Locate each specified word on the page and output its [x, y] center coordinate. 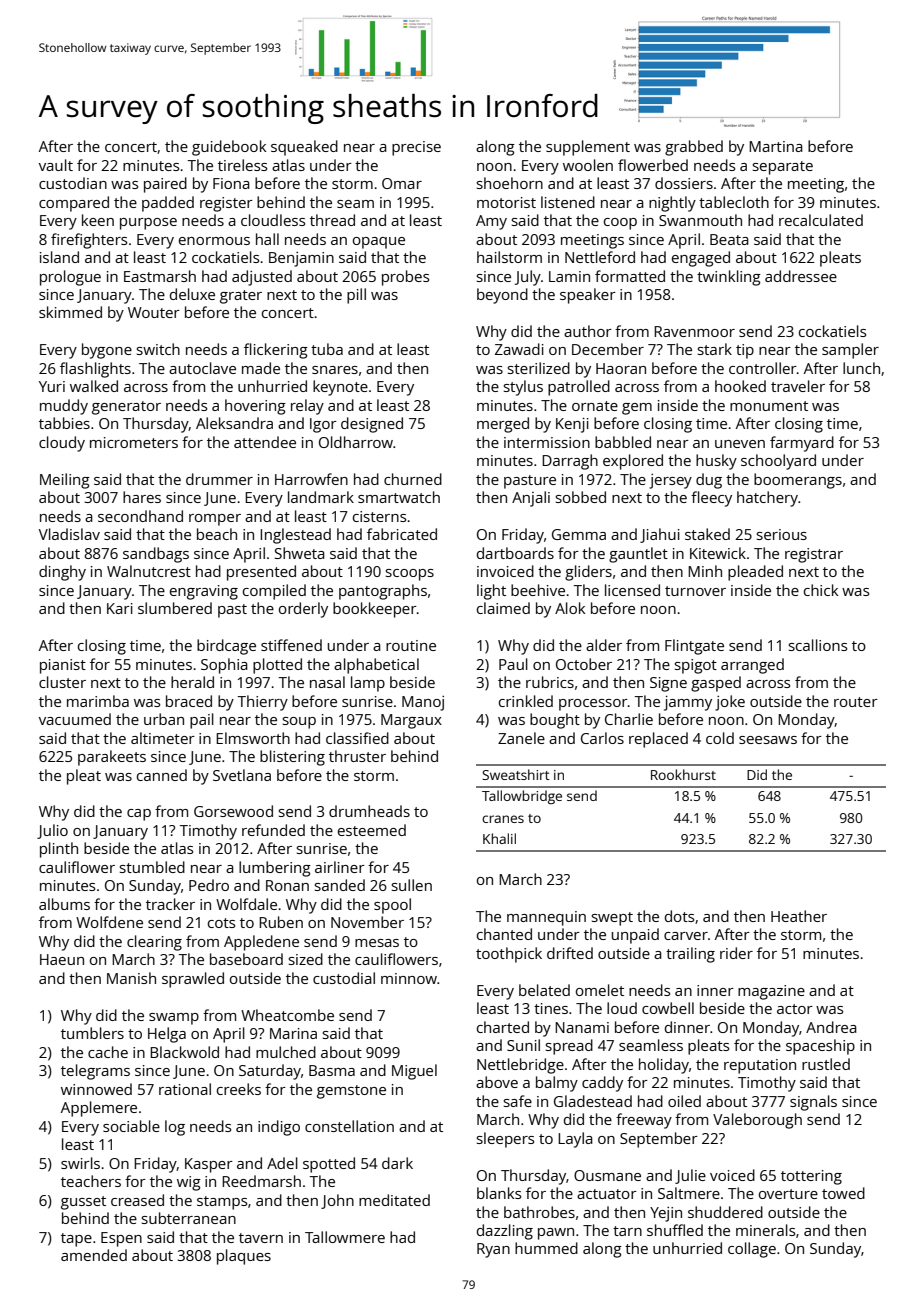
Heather [799, 916]
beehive [538, 590]
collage [752, 1250]
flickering [276, 351]
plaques [244, 1257]
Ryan [493, 1250]
